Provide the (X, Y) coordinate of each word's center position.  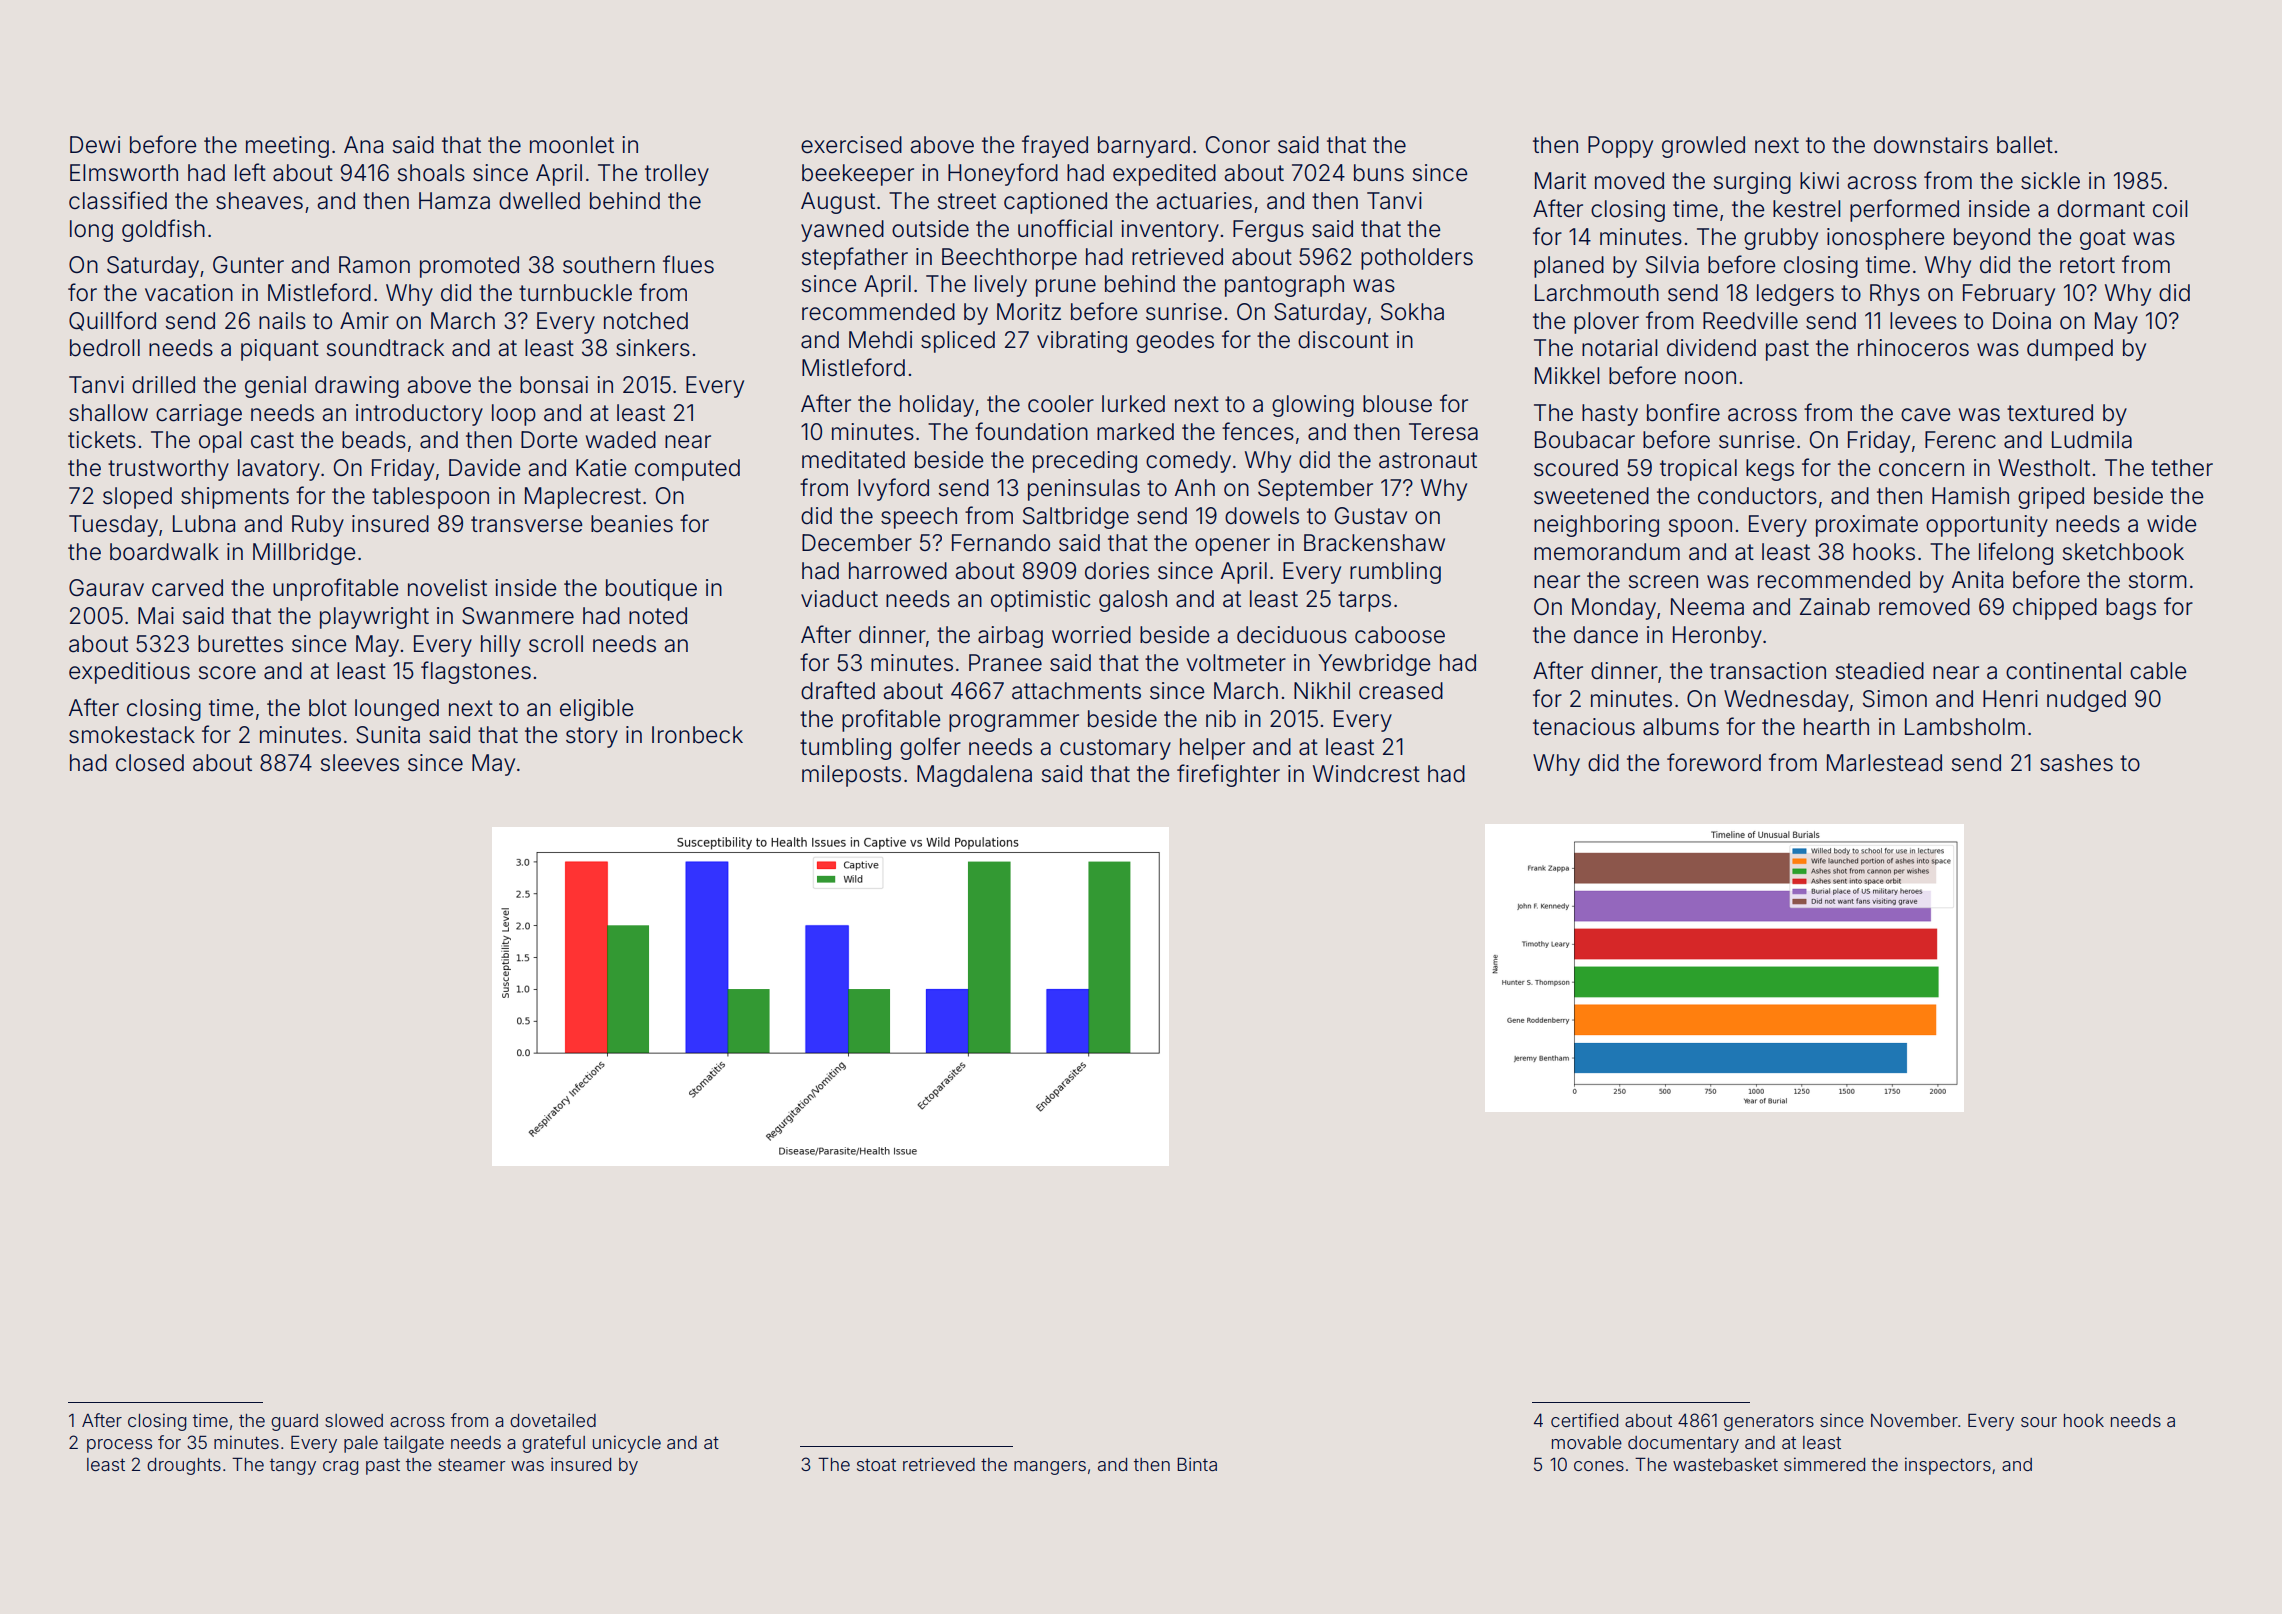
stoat (876, 1464)
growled (1703, 147)
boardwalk (164, 552)
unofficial (1065, 228)
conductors (1757, 496)
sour (2039, 1422)
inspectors (1948, 1466)
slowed (354, 1420)
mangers (1050, 1468)
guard (294, 1422)
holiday (937, 406)
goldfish (163, 230)
